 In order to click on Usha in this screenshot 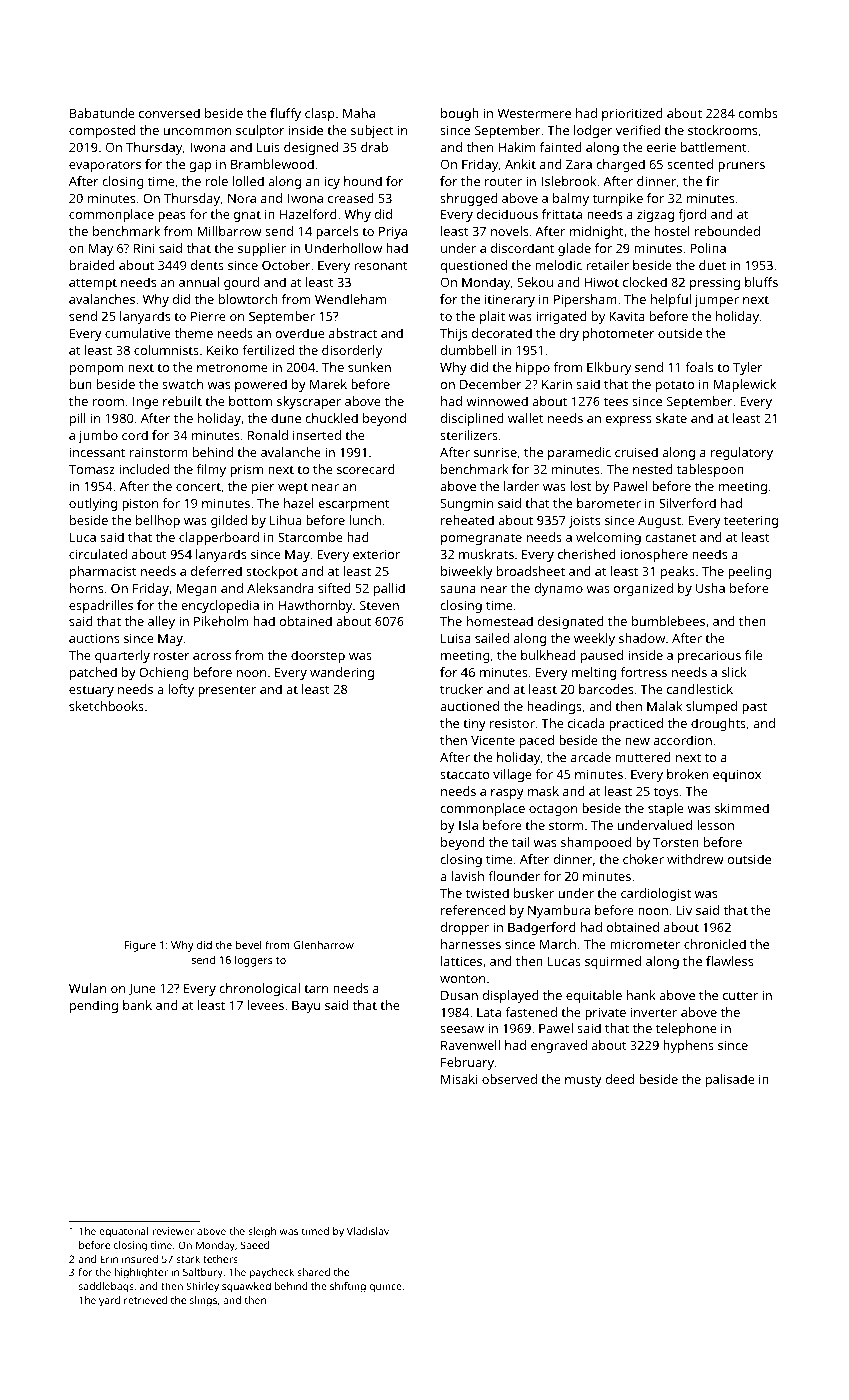, I will do `click(710, 588)`.
